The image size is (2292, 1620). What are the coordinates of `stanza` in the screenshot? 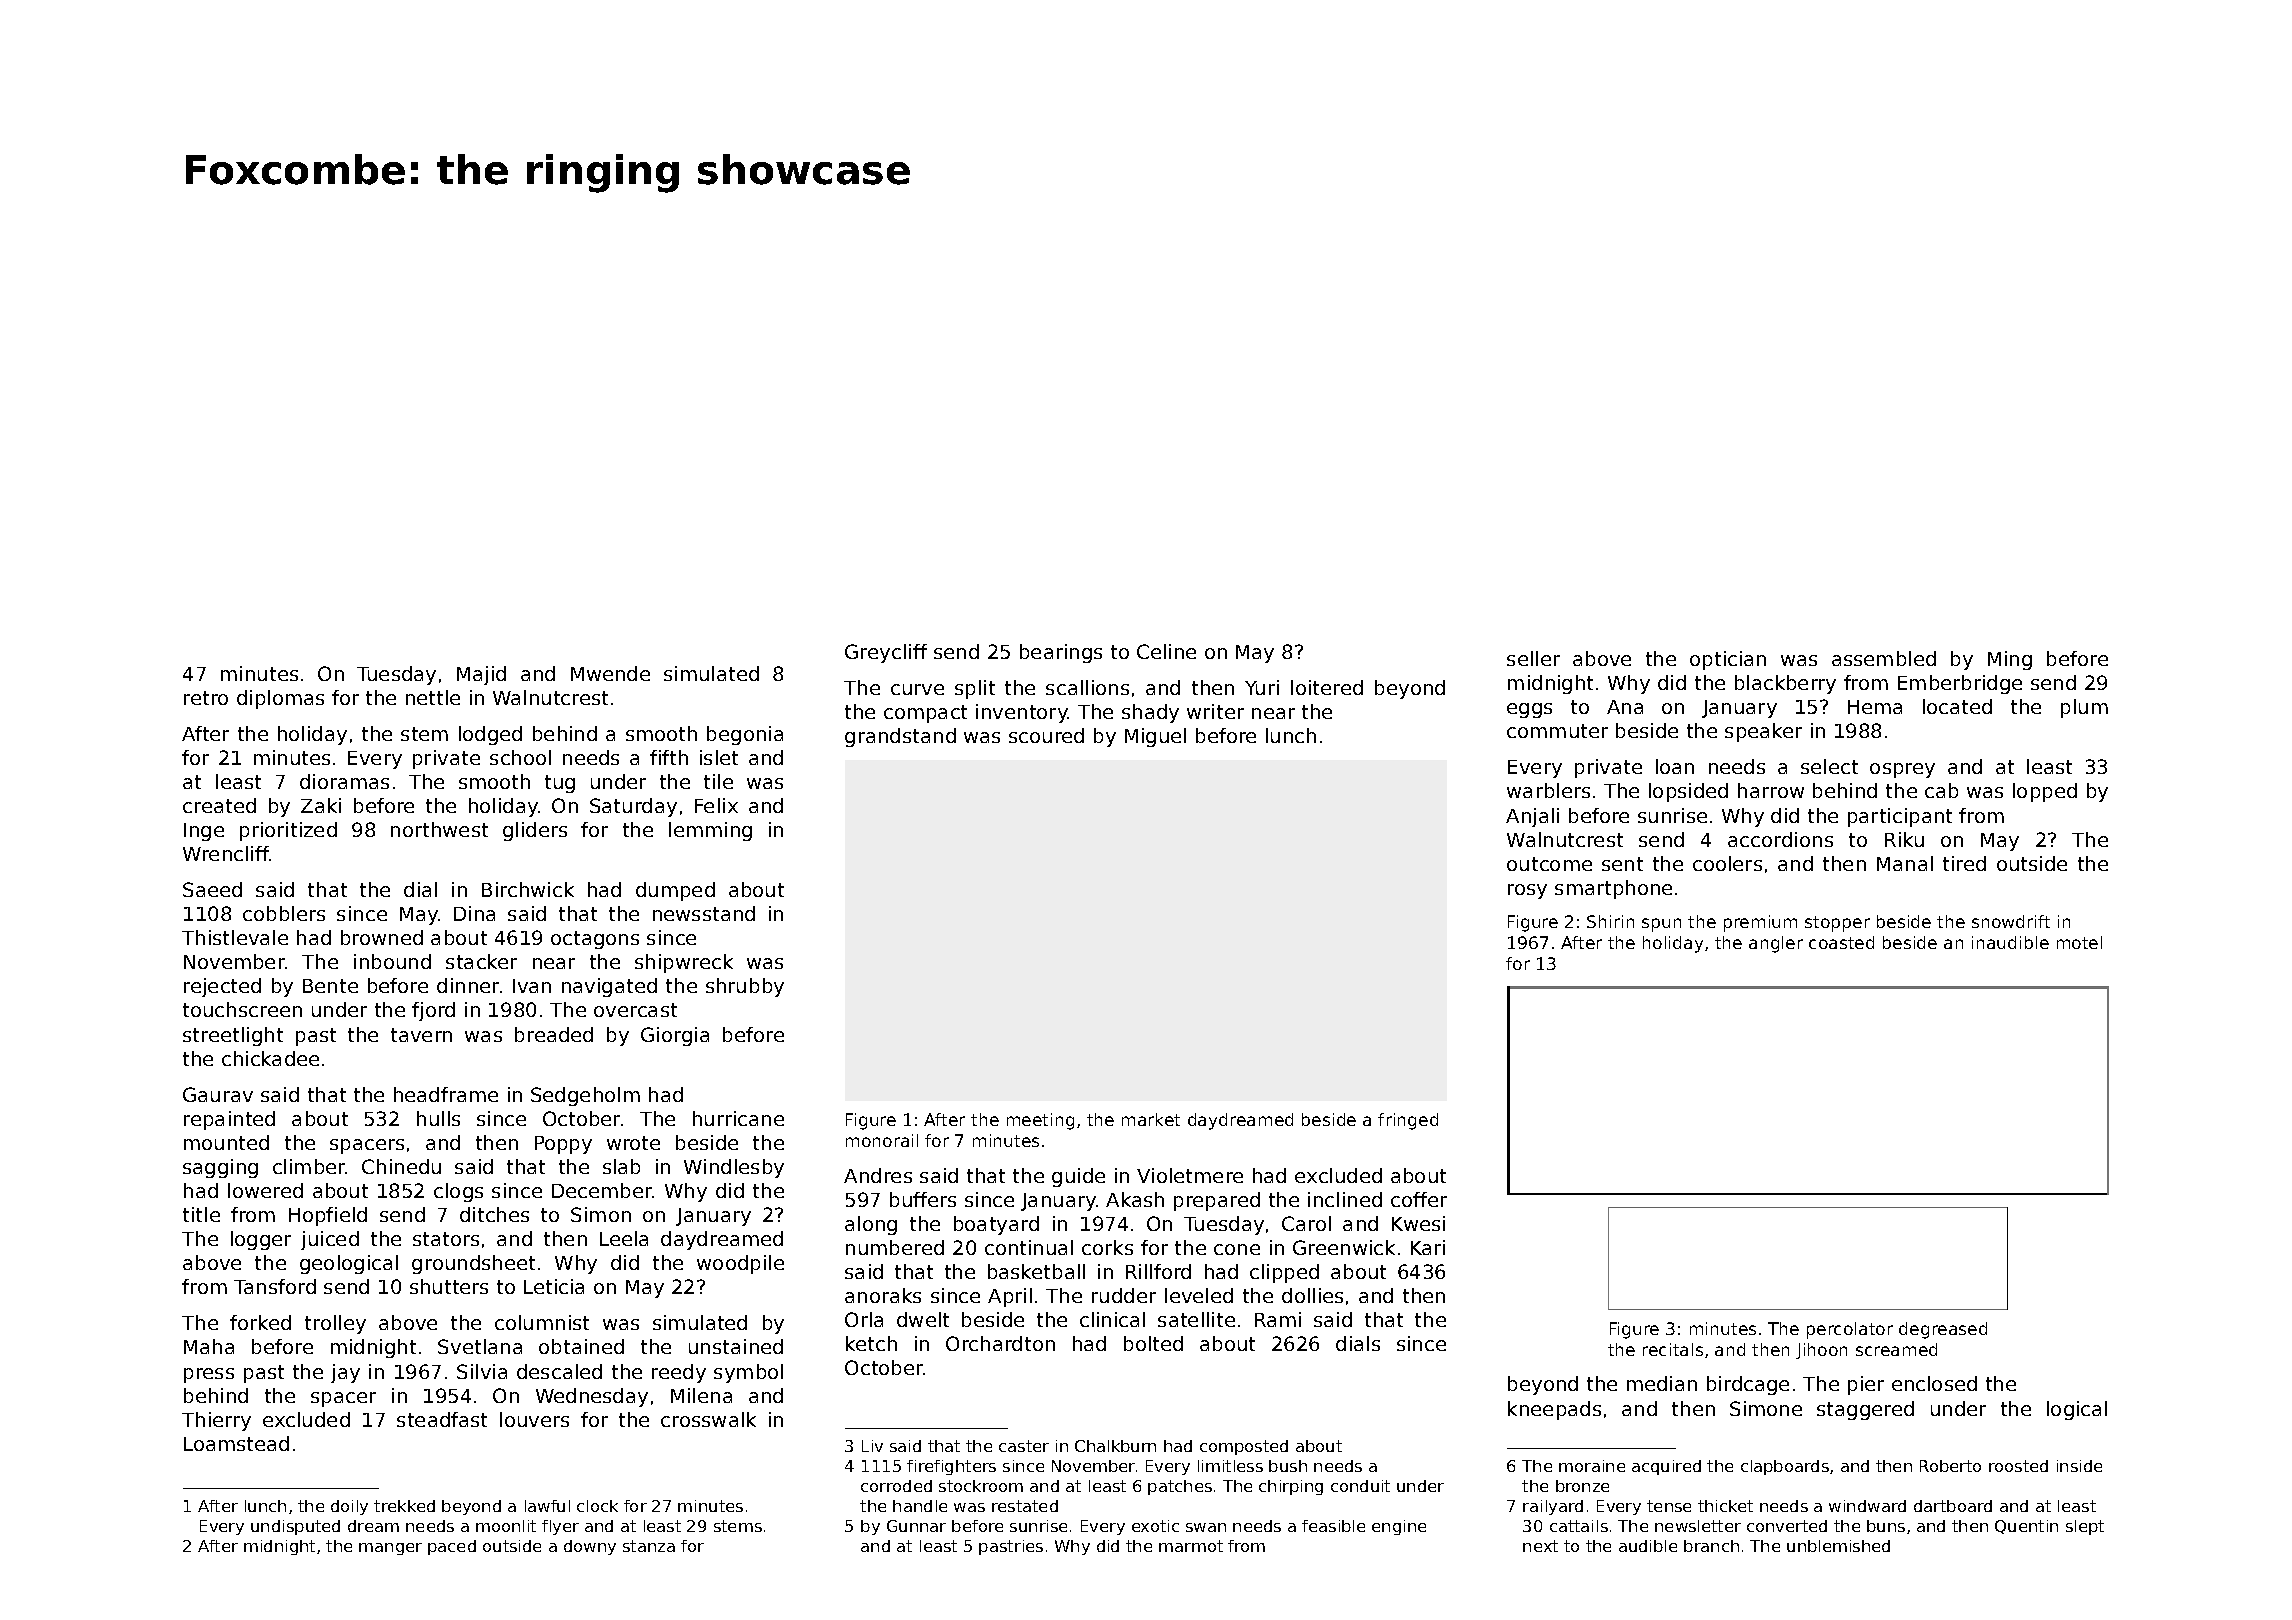 It's located at (649, 1546).
